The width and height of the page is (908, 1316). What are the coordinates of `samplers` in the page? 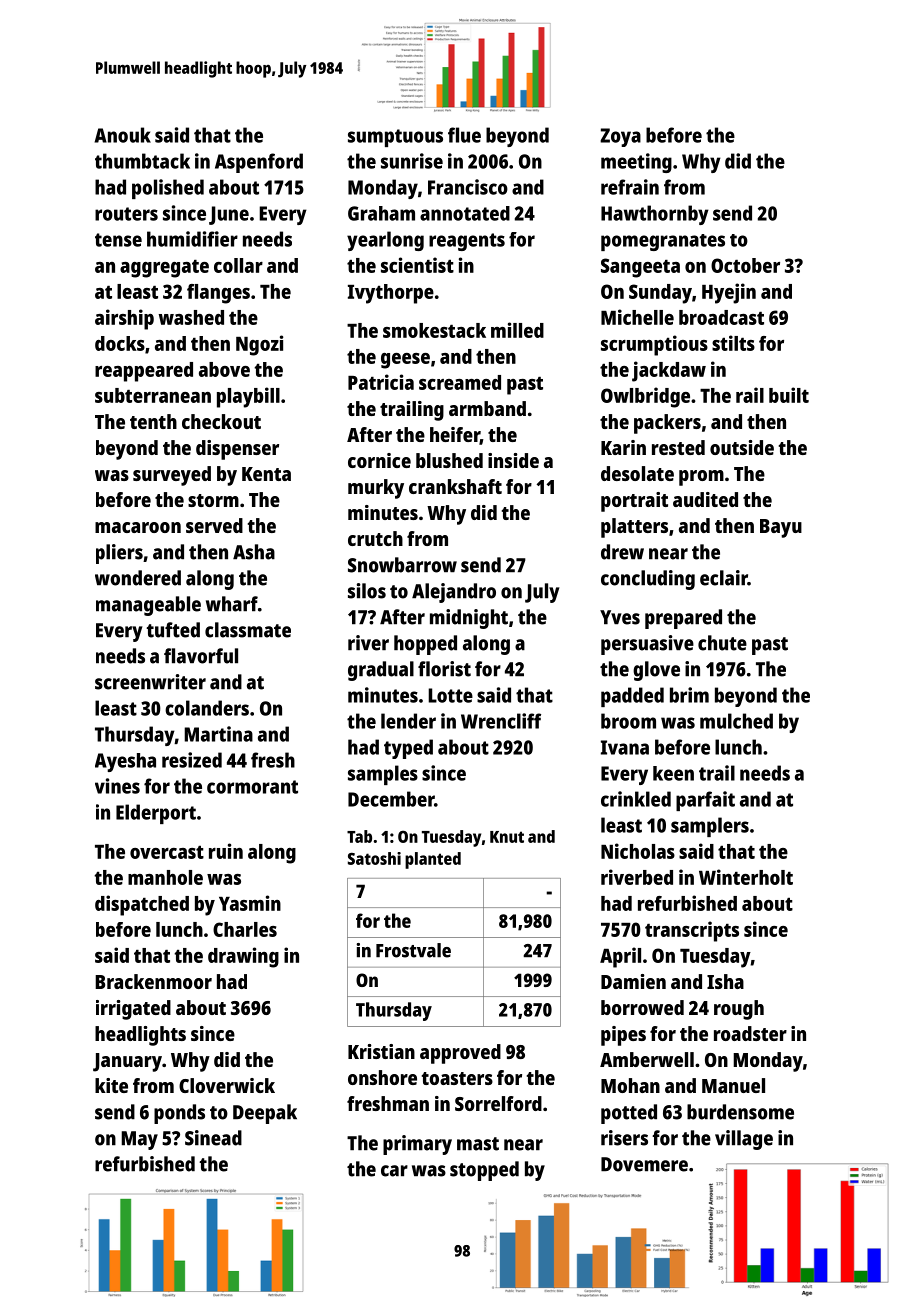 It's located at (710, 827).
